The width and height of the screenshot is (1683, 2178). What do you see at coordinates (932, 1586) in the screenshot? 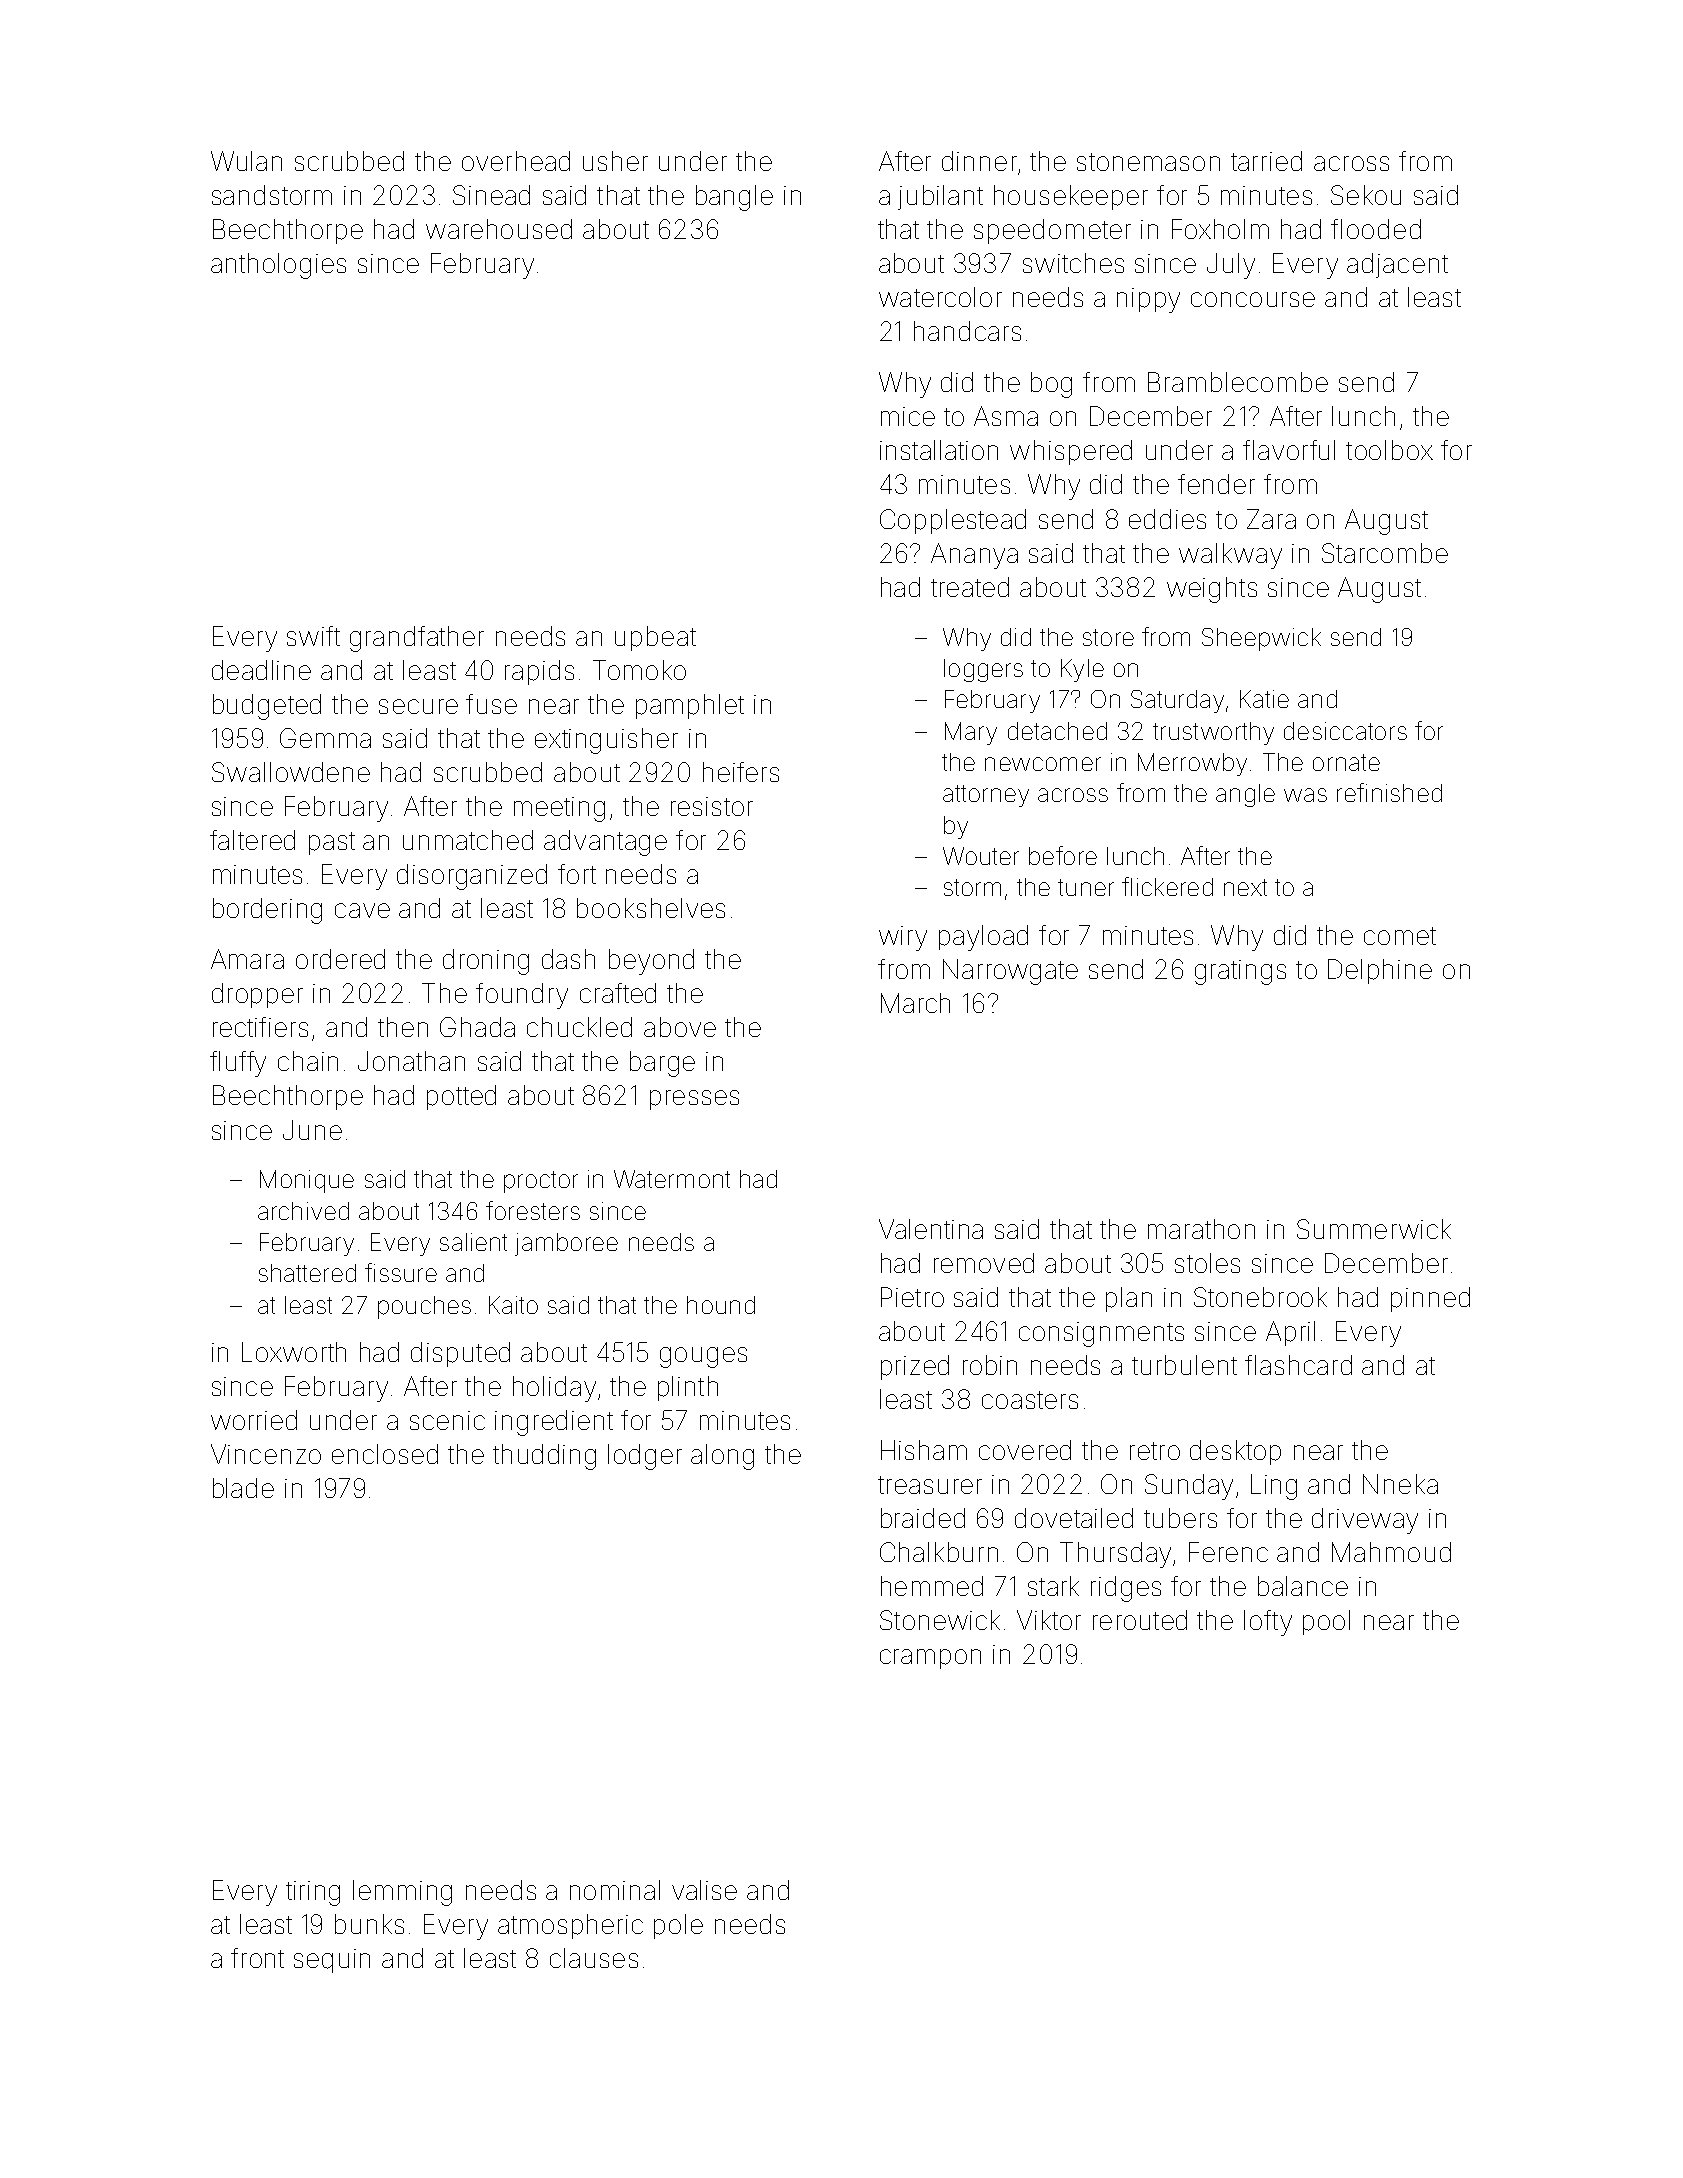
I see `hemmed` at bounding box center [932, 1586].
